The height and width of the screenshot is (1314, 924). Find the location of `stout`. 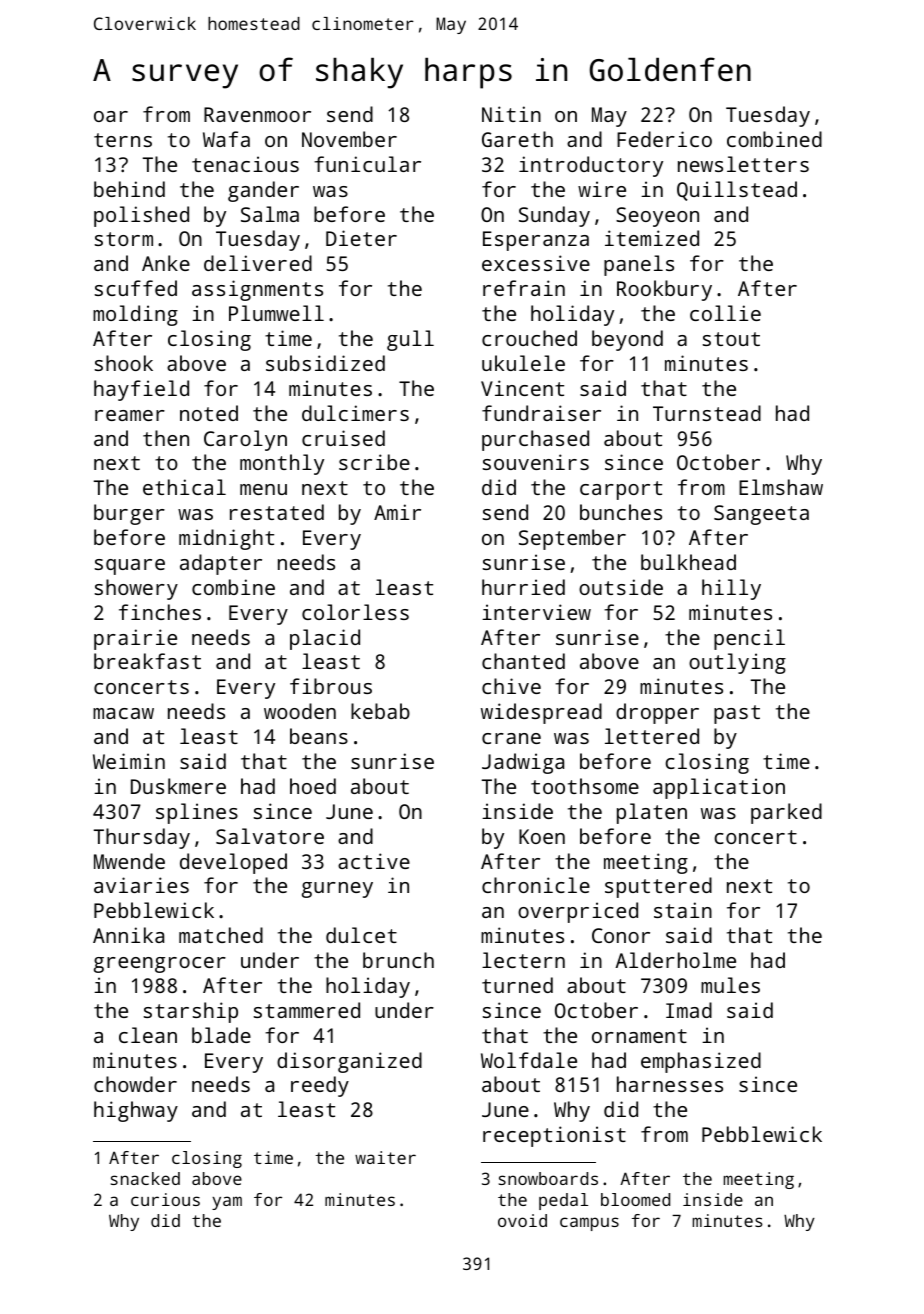

stout is located at coordinates (731, 339).
